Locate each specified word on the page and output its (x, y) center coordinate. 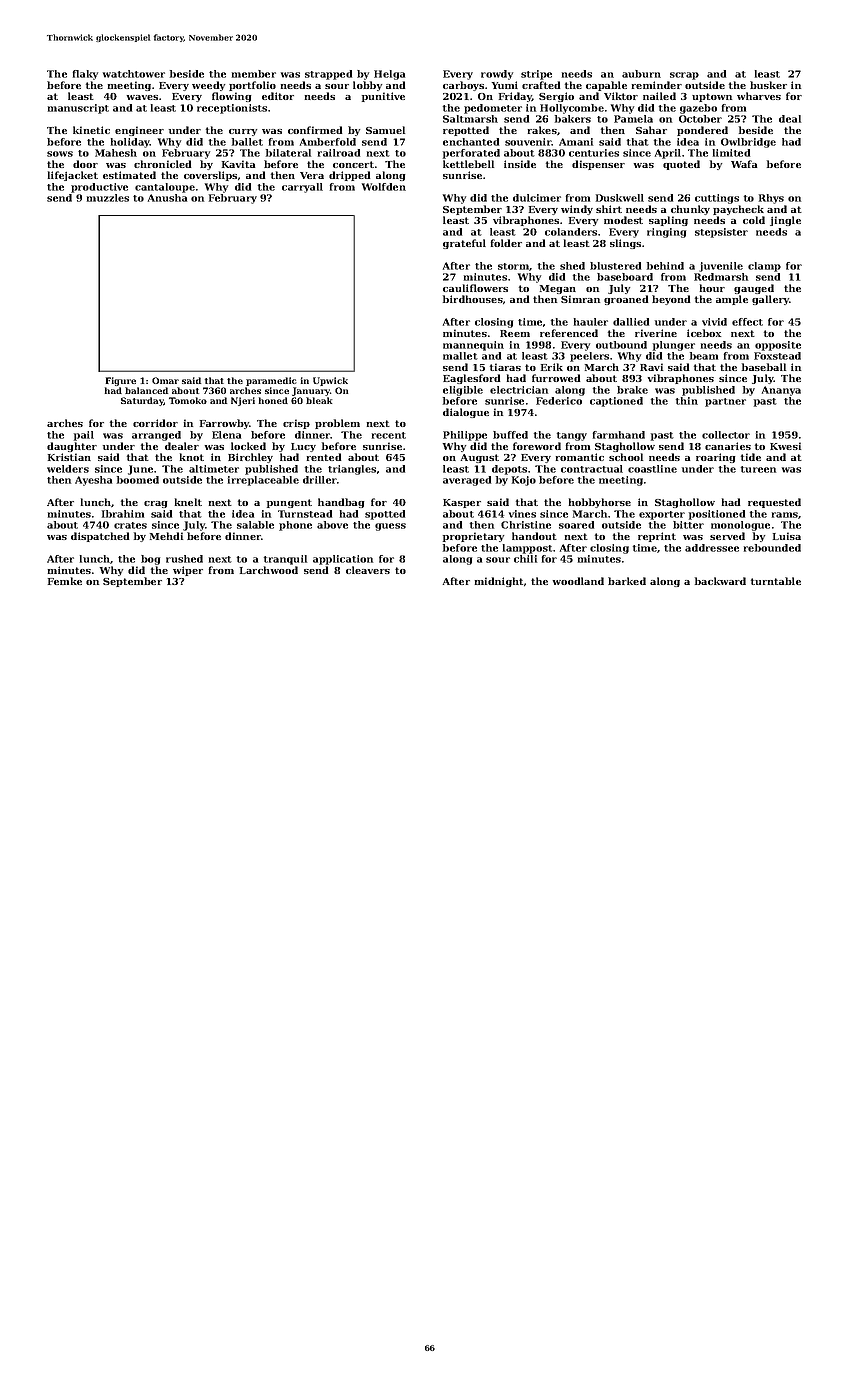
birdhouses (473, 299)
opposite (778, 346)
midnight (499, 582)
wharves (759, 96)
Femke (65, 581)
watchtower (134, 74)
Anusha (167, 198)
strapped (328, 75)
